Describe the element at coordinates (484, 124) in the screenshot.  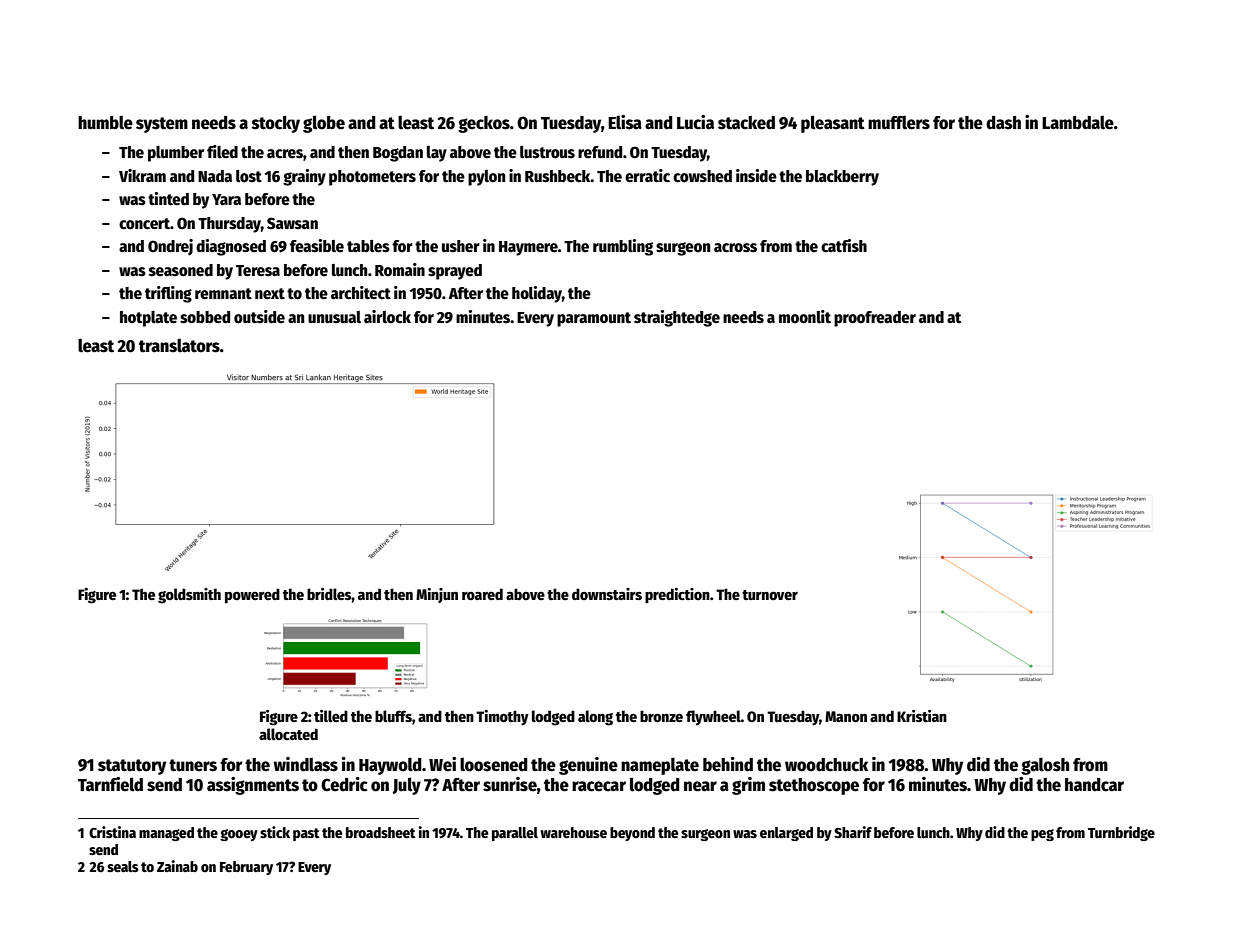
I see `geckos` at that location.
